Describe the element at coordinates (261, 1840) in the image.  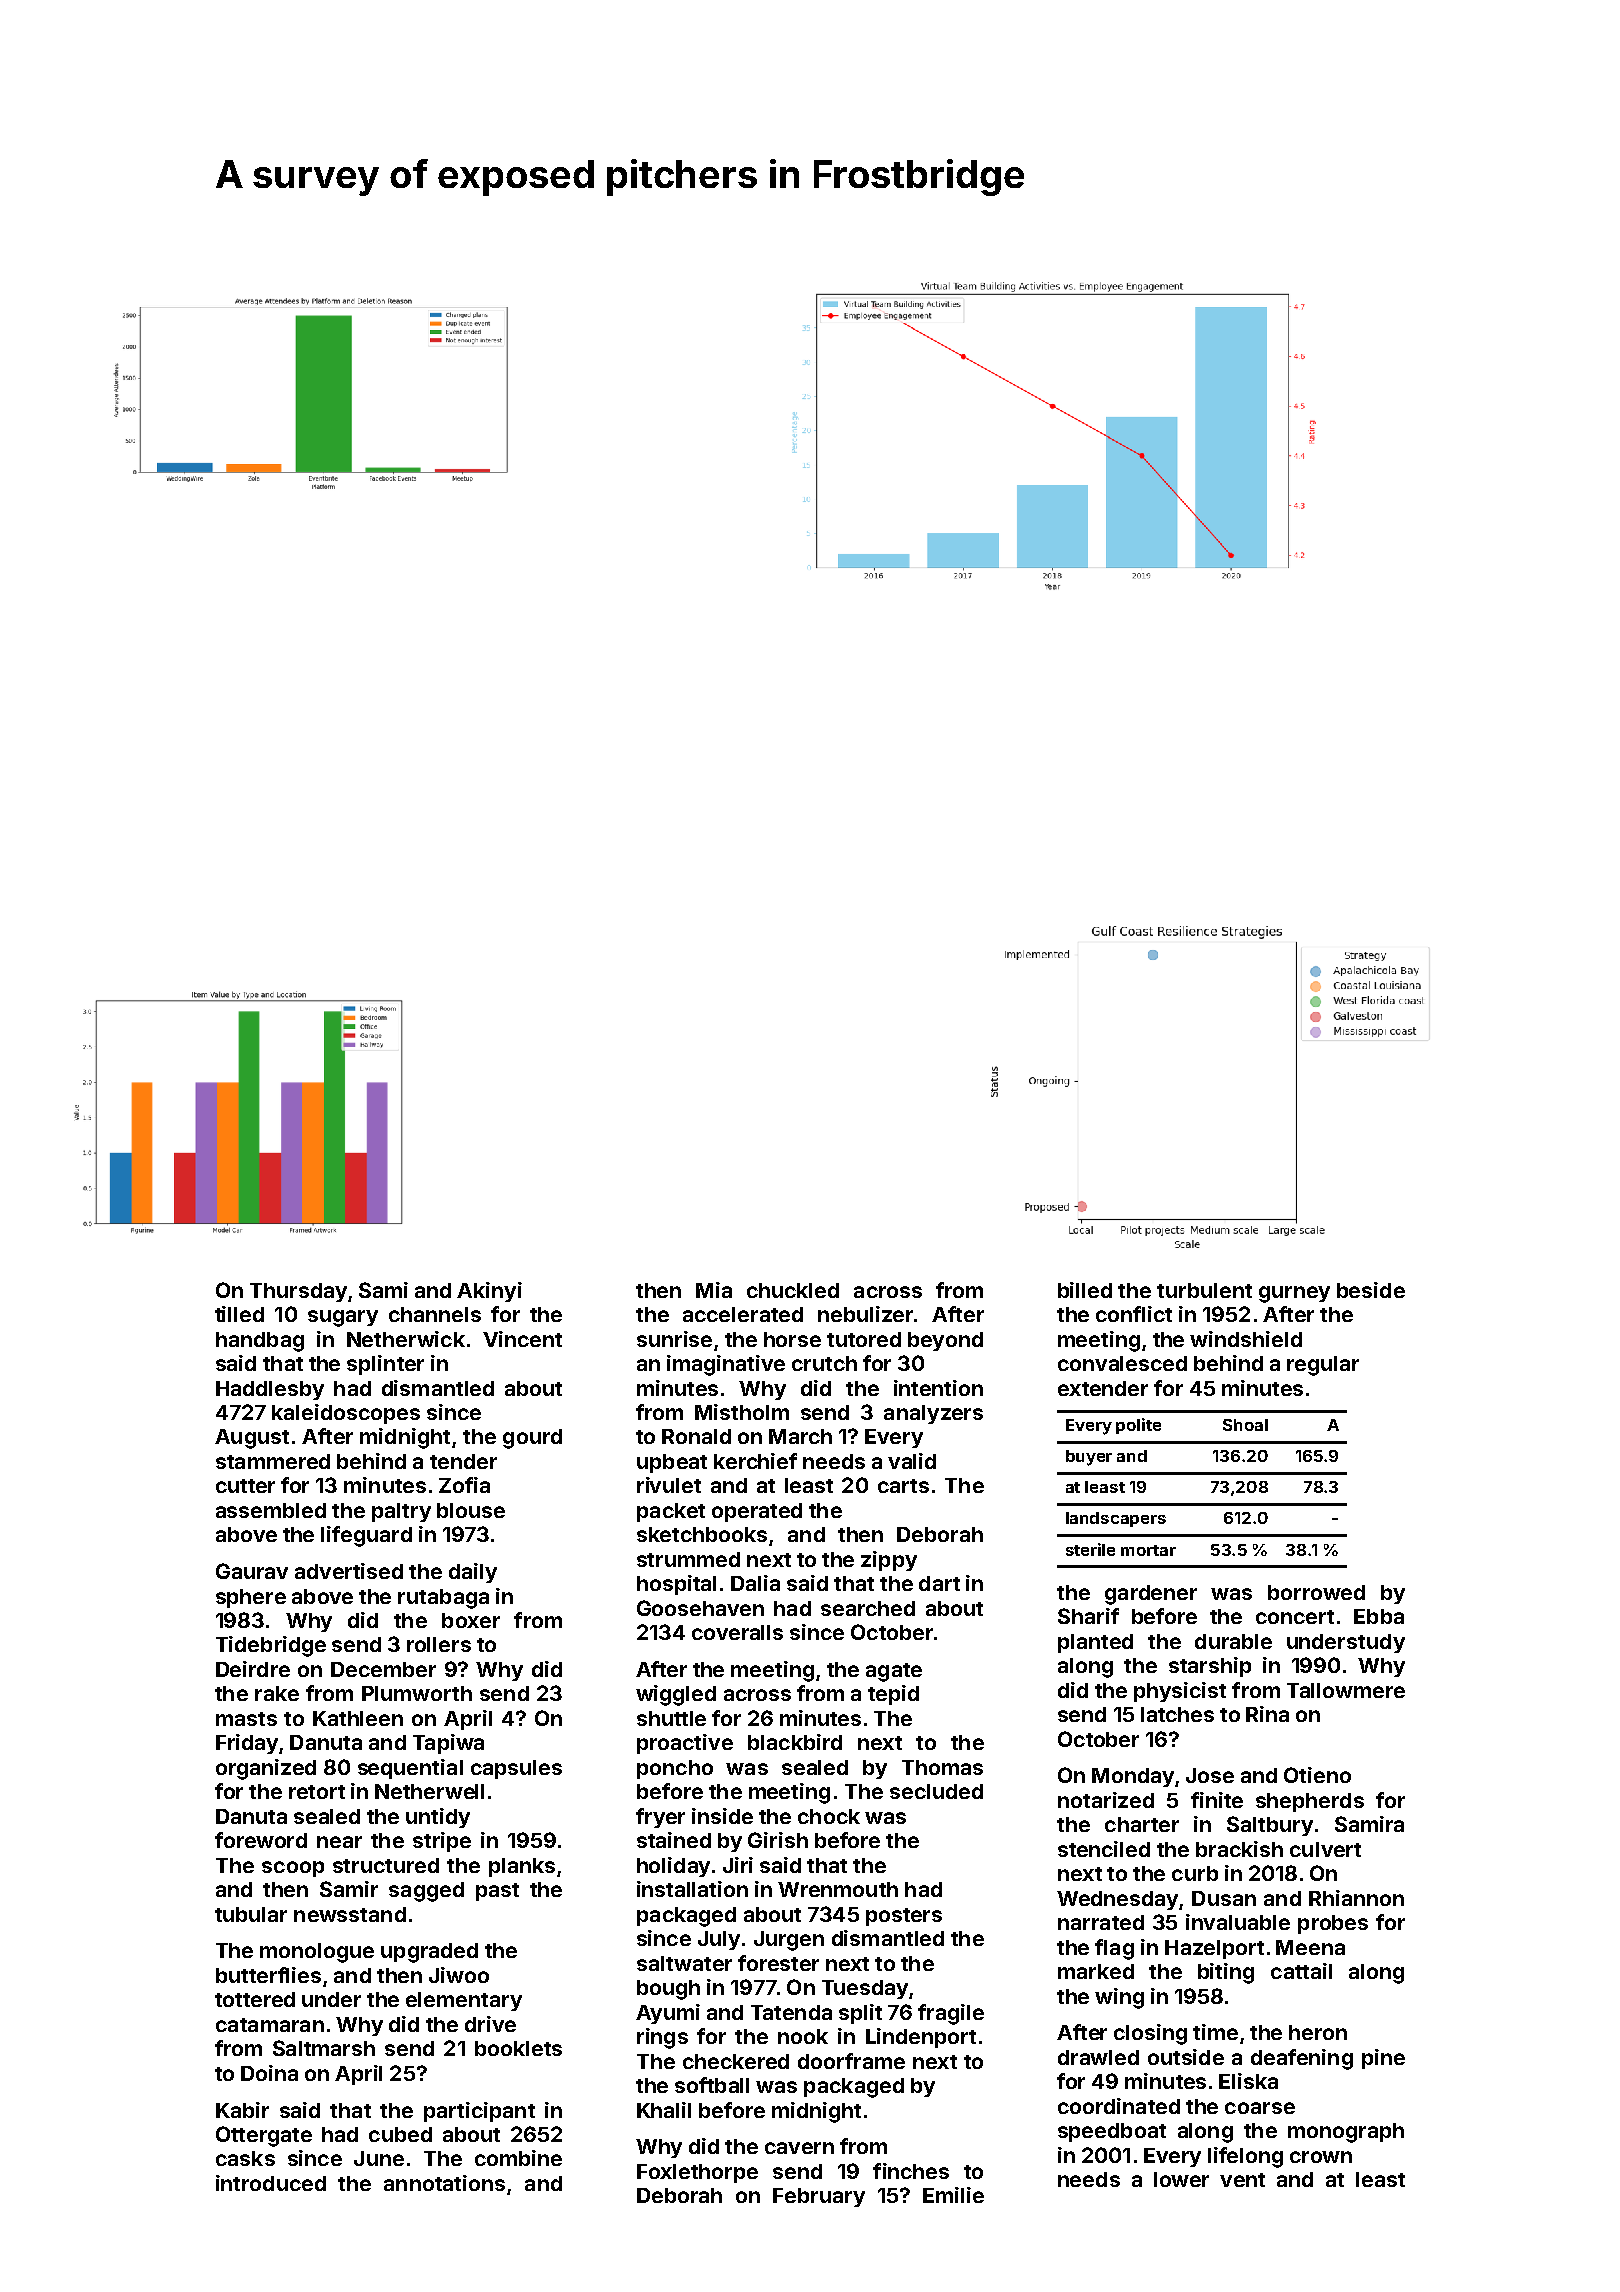
I see `foreword` at that location.
